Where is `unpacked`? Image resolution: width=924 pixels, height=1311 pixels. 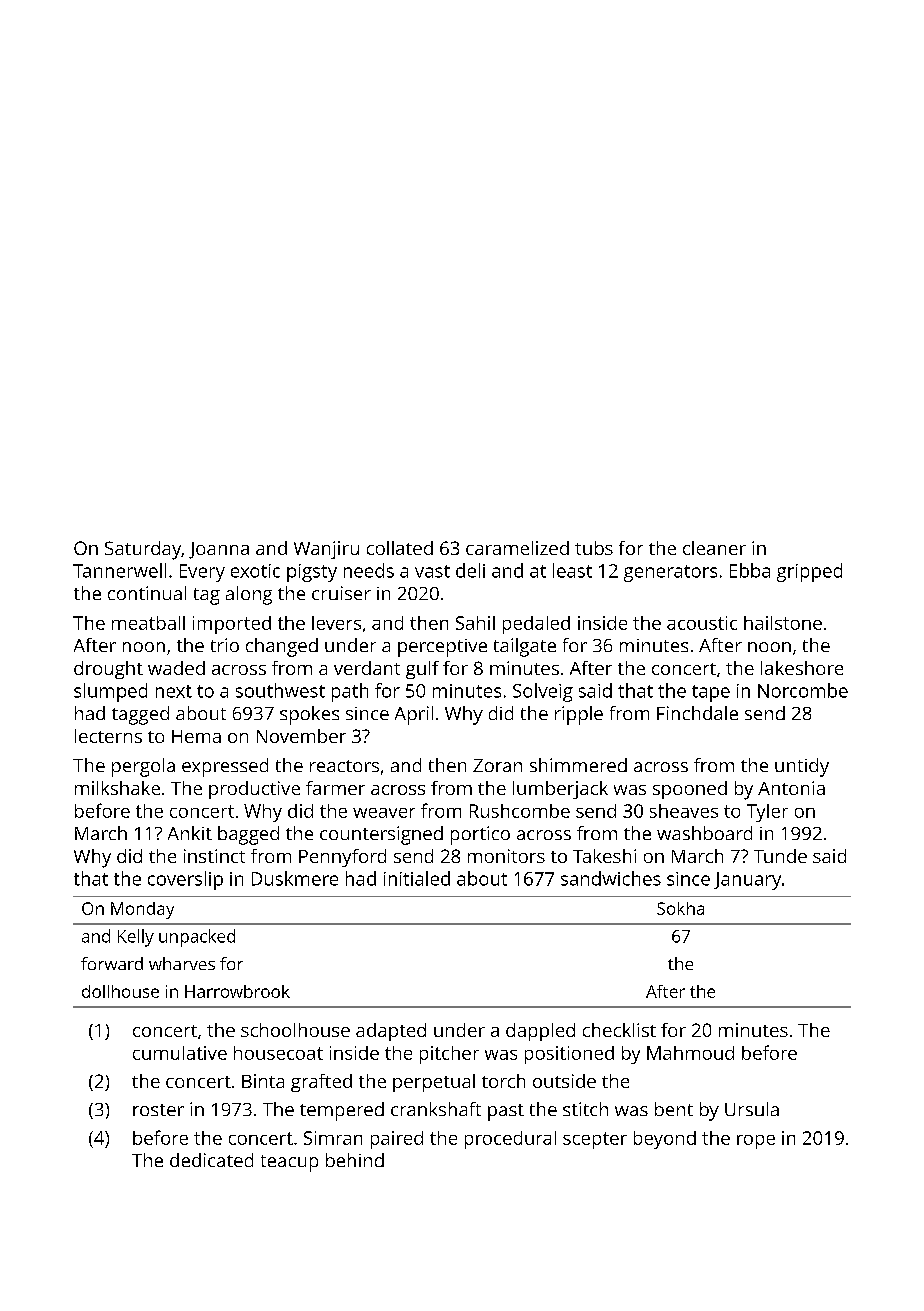
unpacked is located at coordinates (197, 938).
